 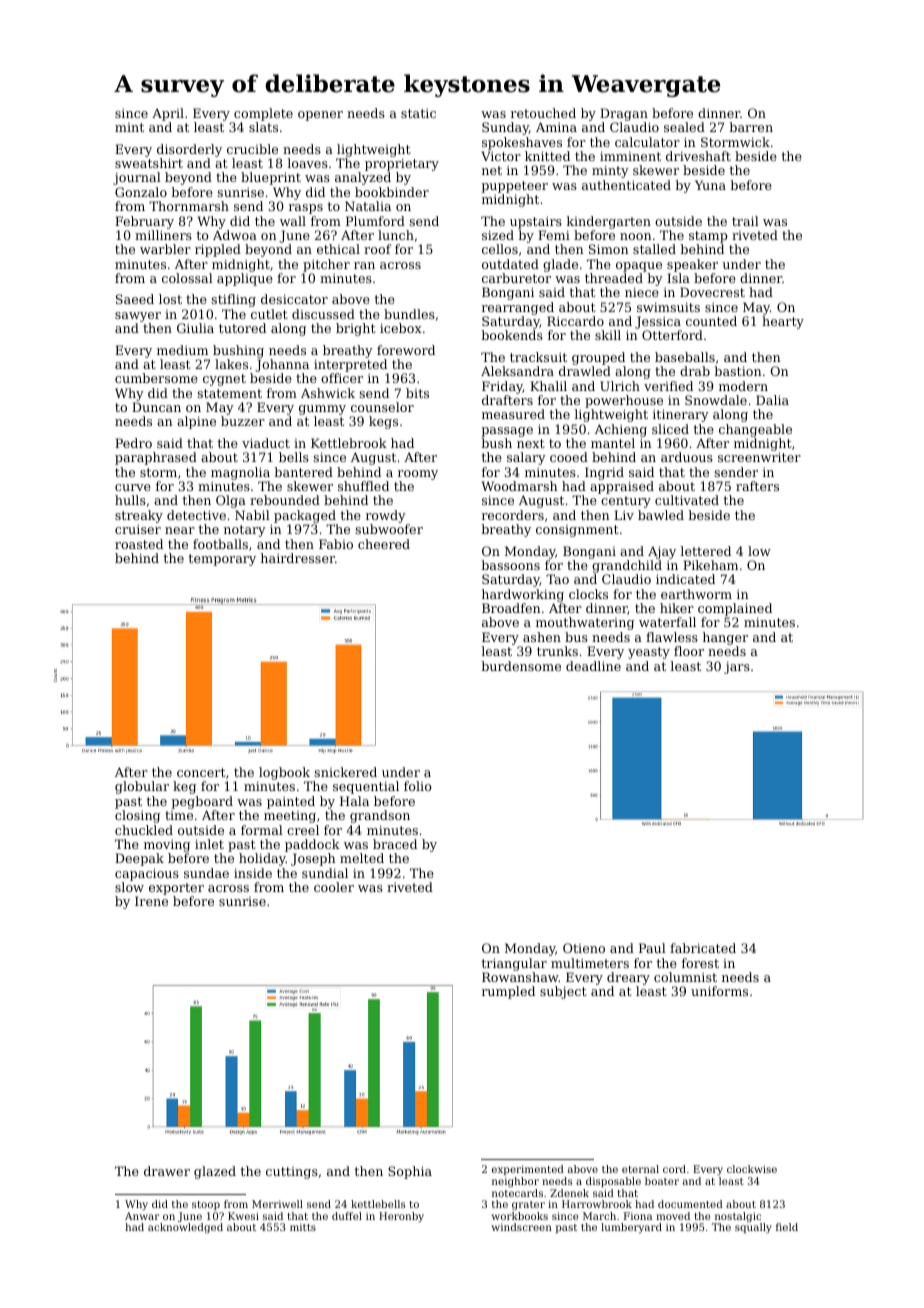 I want to click on mitts, so click(x=303, y=1227).
